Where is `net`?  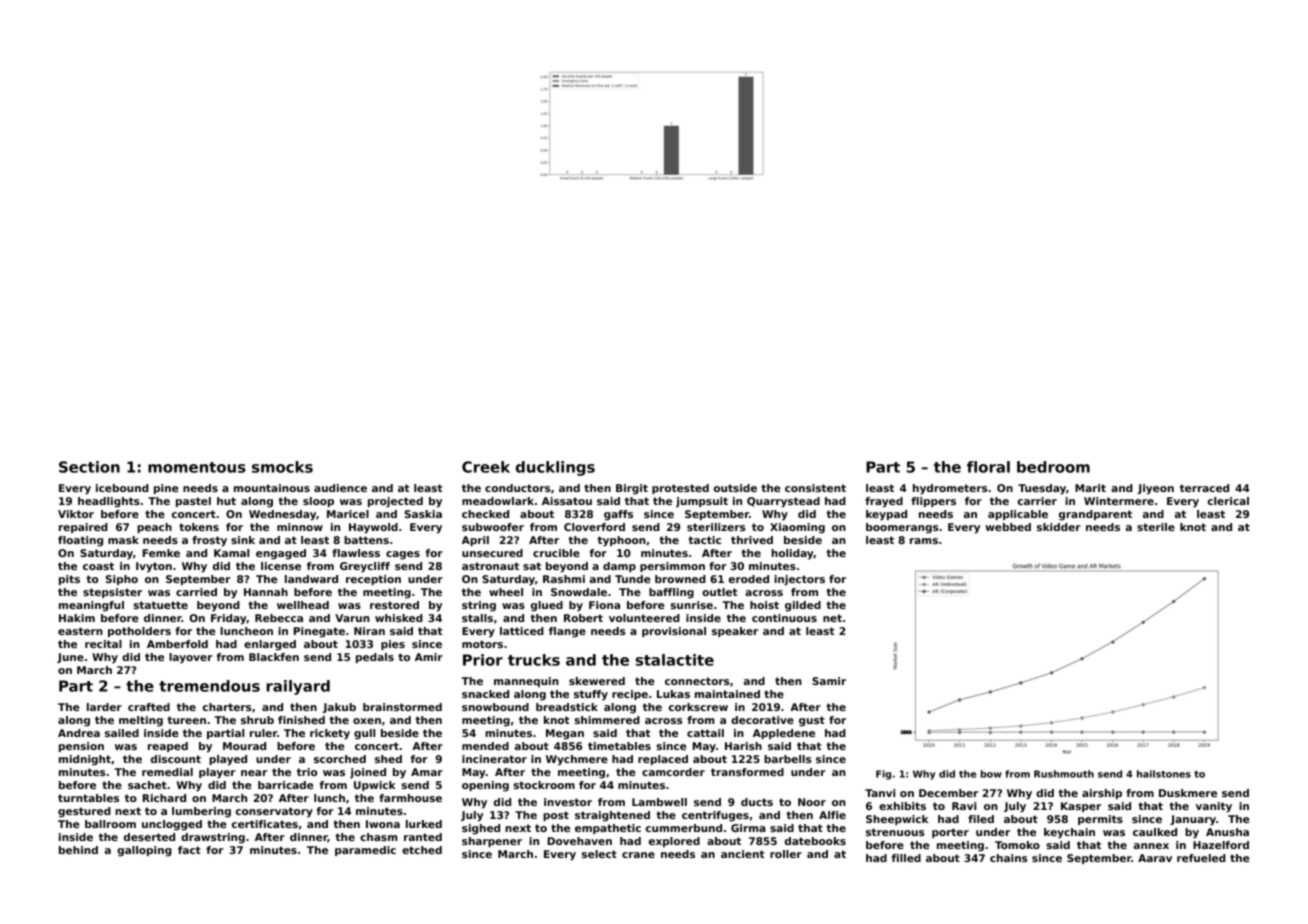
net is located at coordinates (832, 618).
